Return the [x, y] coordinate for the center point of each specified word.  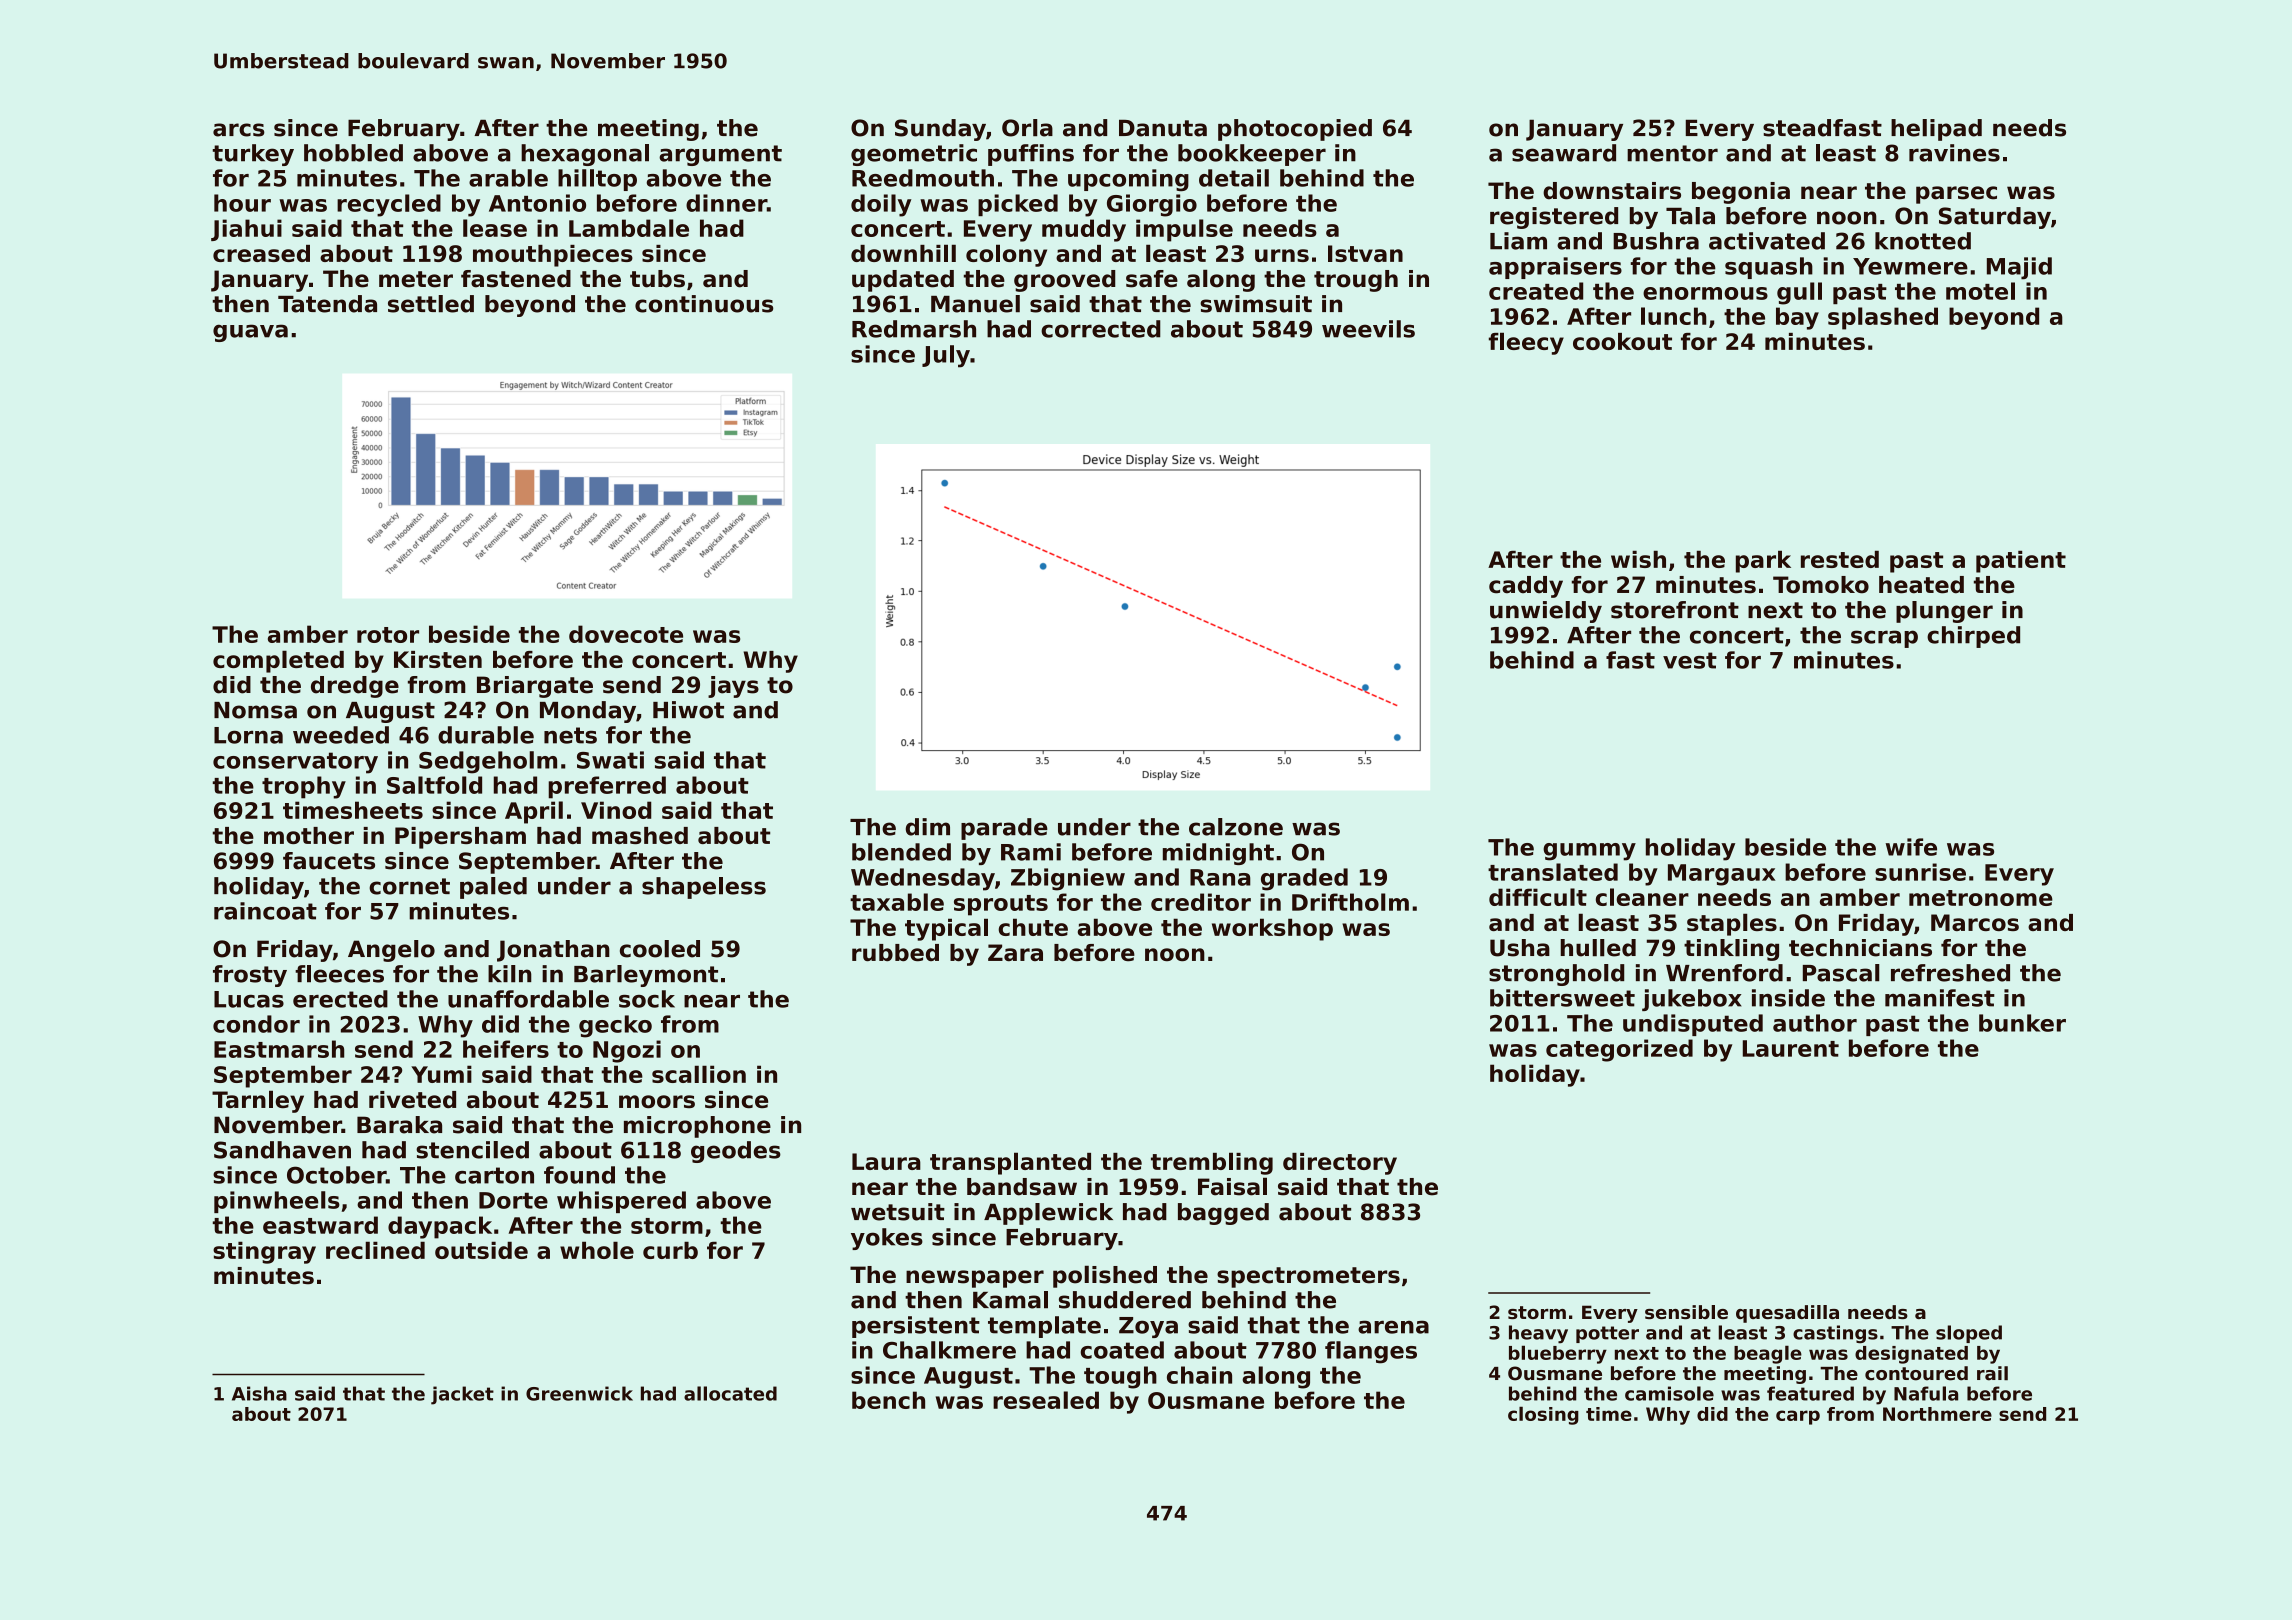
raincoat [265, 911]
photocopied [1295, 130]
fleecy [1526, 343]
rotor [388, 635]
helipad [1936, 130]
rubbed [895, 953]
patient [2021, 562]
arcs [239, 130]
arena [1393, 1327]
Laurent [1791, 1048]
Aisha [259, 1393]
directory [1340, 1164]
